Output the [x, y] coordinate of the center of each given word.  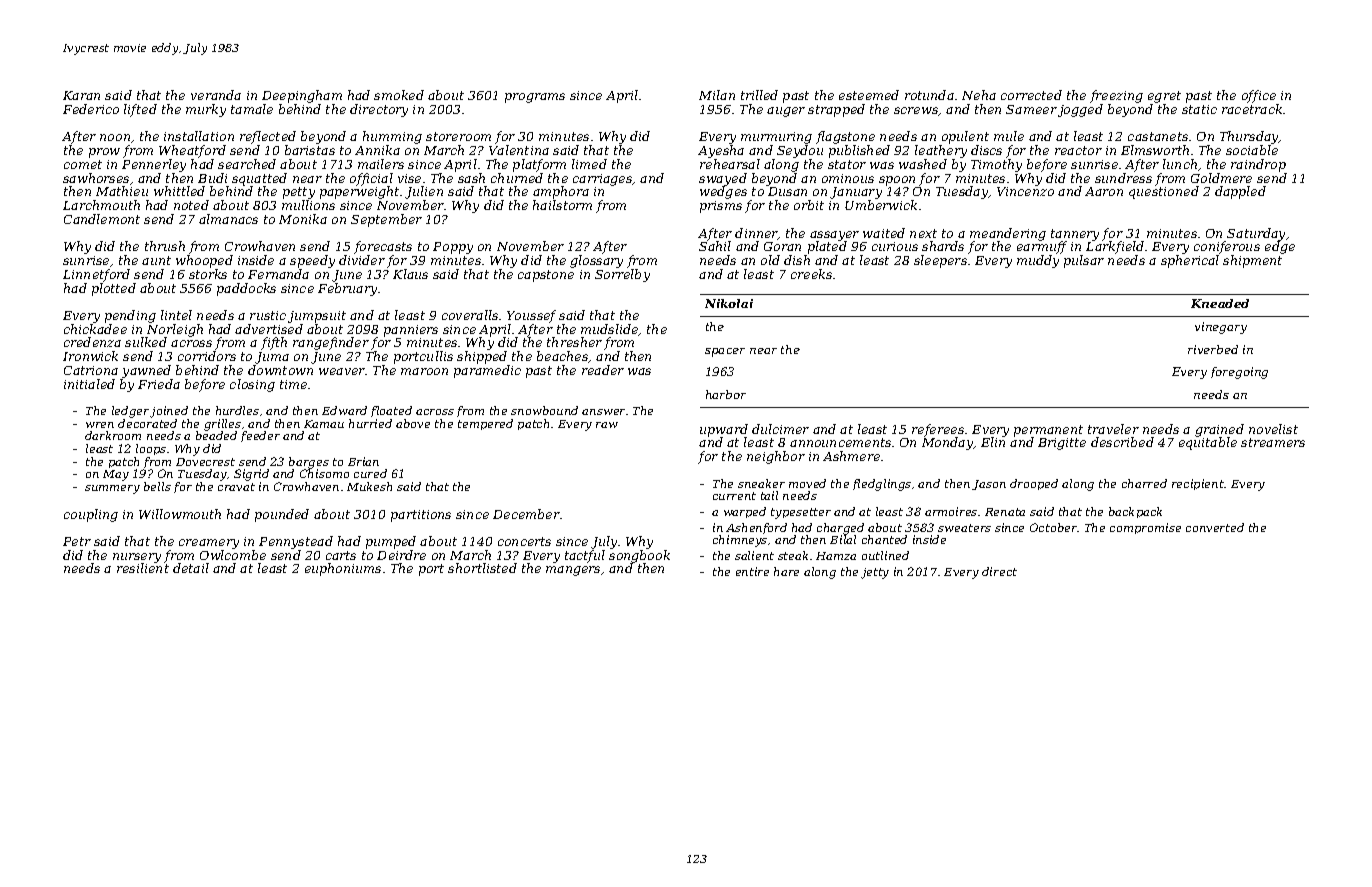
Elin [993, 442]
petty [299, 193]
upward [724, 430]
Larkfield [1114, 248]
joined [169, 412]
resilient [143, 568]
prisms [721, 207]
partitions [421, 516]
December [526, 514]
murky [206, 110]
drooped [1034, 484]
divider [362, 260]
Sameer [1031, 109]
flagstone [845, 137]
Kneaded [1220, 303]
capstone [546, 276]
